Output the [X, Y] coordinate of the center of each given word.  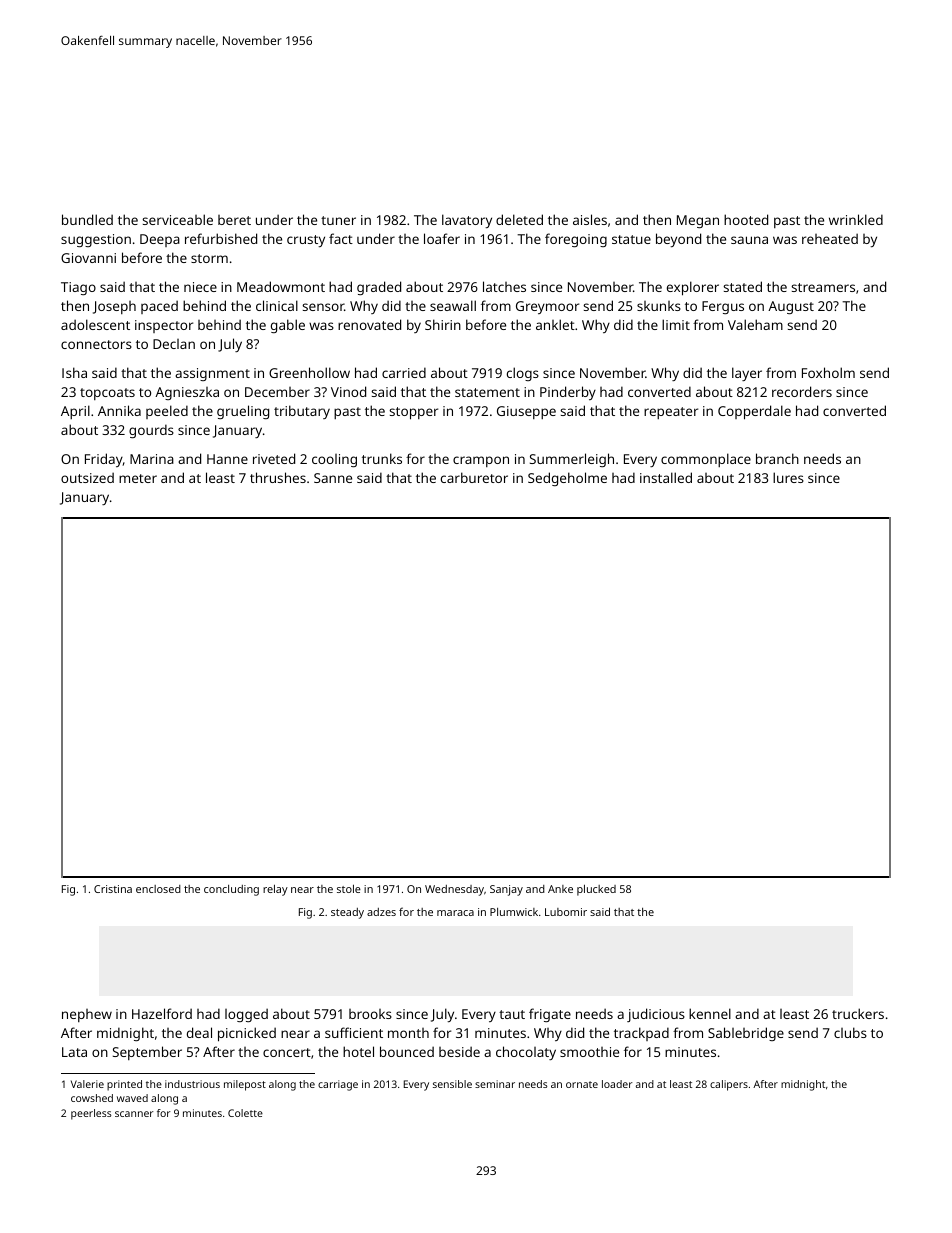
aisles [590, 219]
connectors [96, 344]
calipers [729, 1085]
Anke [560, 889]
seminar [495, 1084]
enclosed [158, 889]
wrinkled [856, 219]
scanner [134, 1114]
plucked [596, 890]
